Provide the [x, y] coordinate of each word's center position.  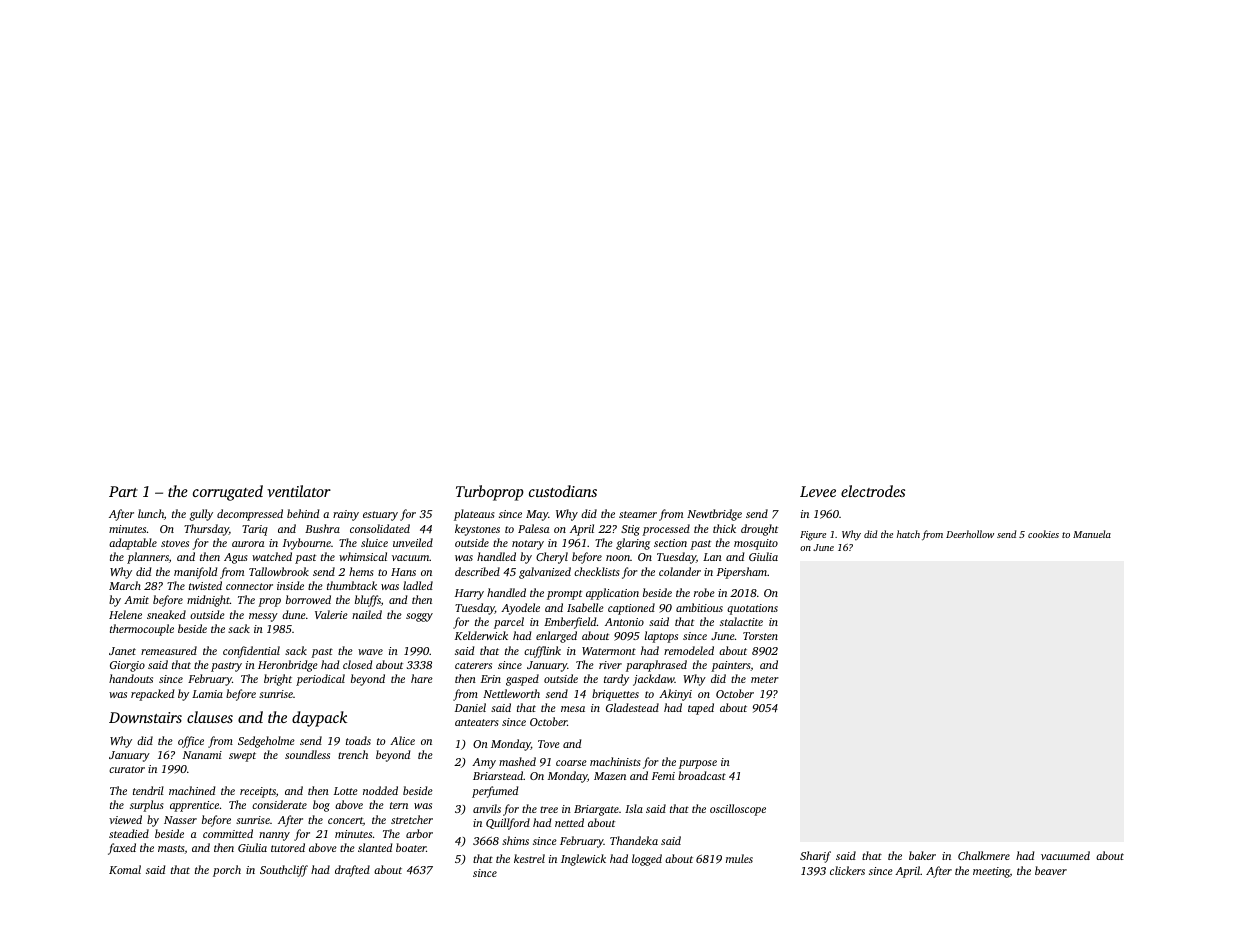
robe [704, 592]
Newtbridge [714, 515]
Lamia [207, 694]
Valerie [331, 614]
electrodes [873, 491]
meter [765, 679]
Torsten [760, 636]
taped [701, 709]
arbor [419, 833]
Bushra [322, 528]
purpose [698, 764]
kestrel [529, 858]
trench [353, 754]
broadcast [702, 775]
